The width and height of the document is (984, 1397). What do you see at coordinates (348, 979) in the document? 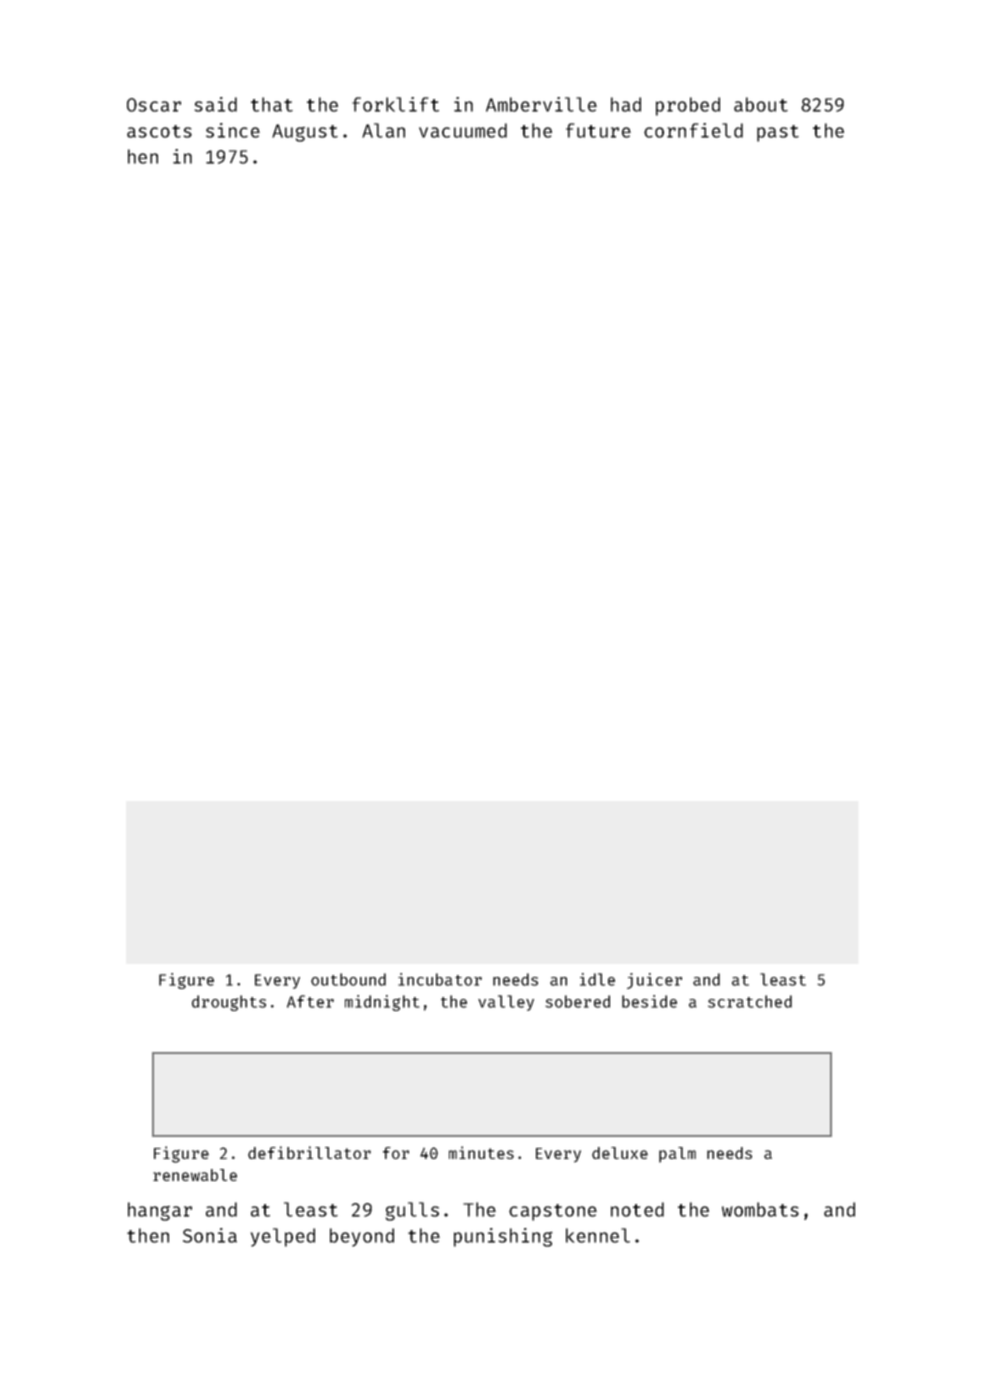
I see `outbound` at bounding box center [348, 979].
